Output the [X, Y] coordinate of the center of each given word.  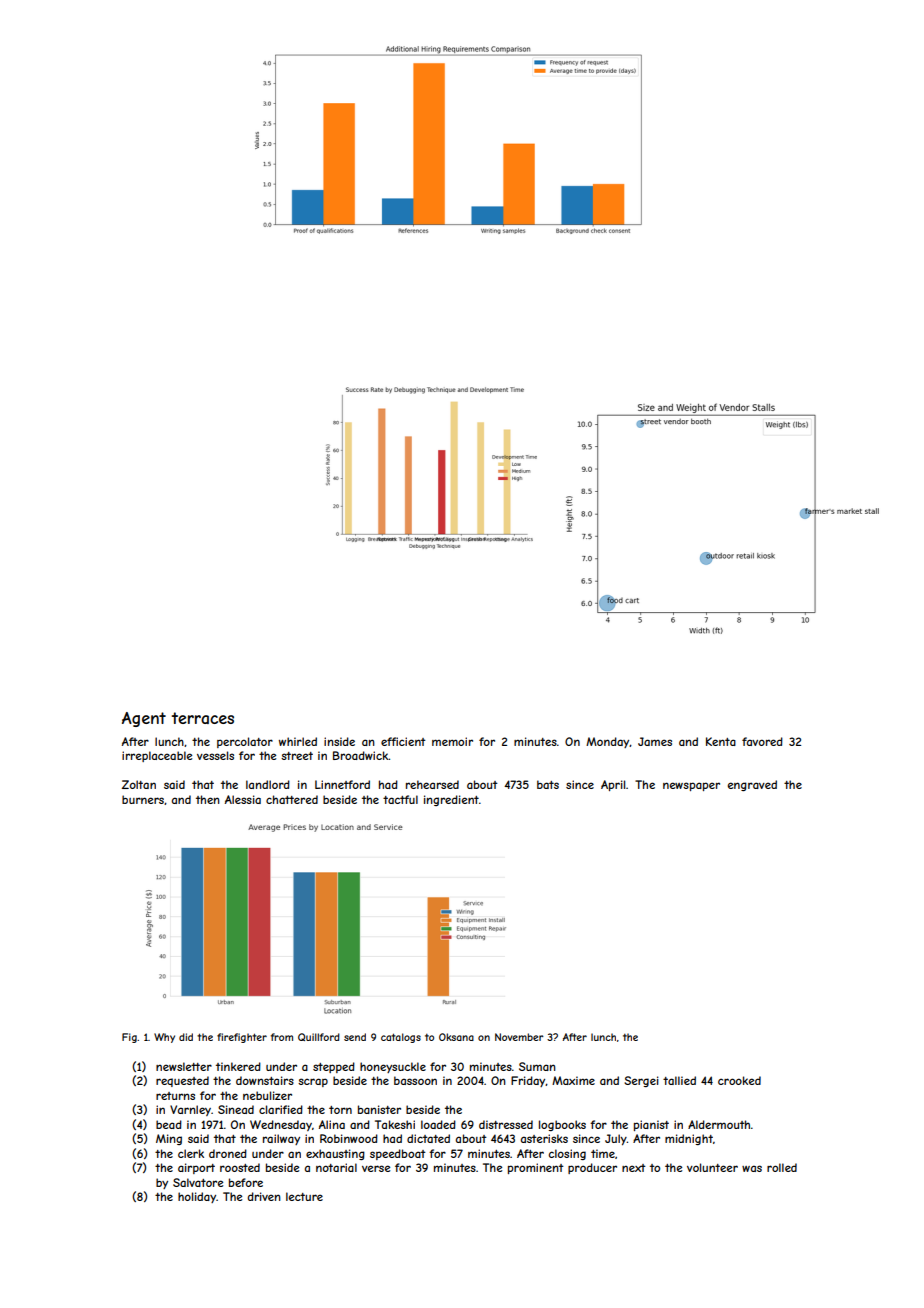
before [246, 1182]
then [208, 799]
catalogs [401, 1038]
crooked [739, 1080]
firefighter [242, 1038]
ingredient [451, 800]
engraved [752, 785]
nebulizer [267, 1095]
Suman [537, 1066]
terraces [203, 718]
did [186, 1037]
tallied [679, 1080]
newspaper [691, 786]
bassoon [415, 1080]
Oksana [456, 1037]
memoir [452, 741]
